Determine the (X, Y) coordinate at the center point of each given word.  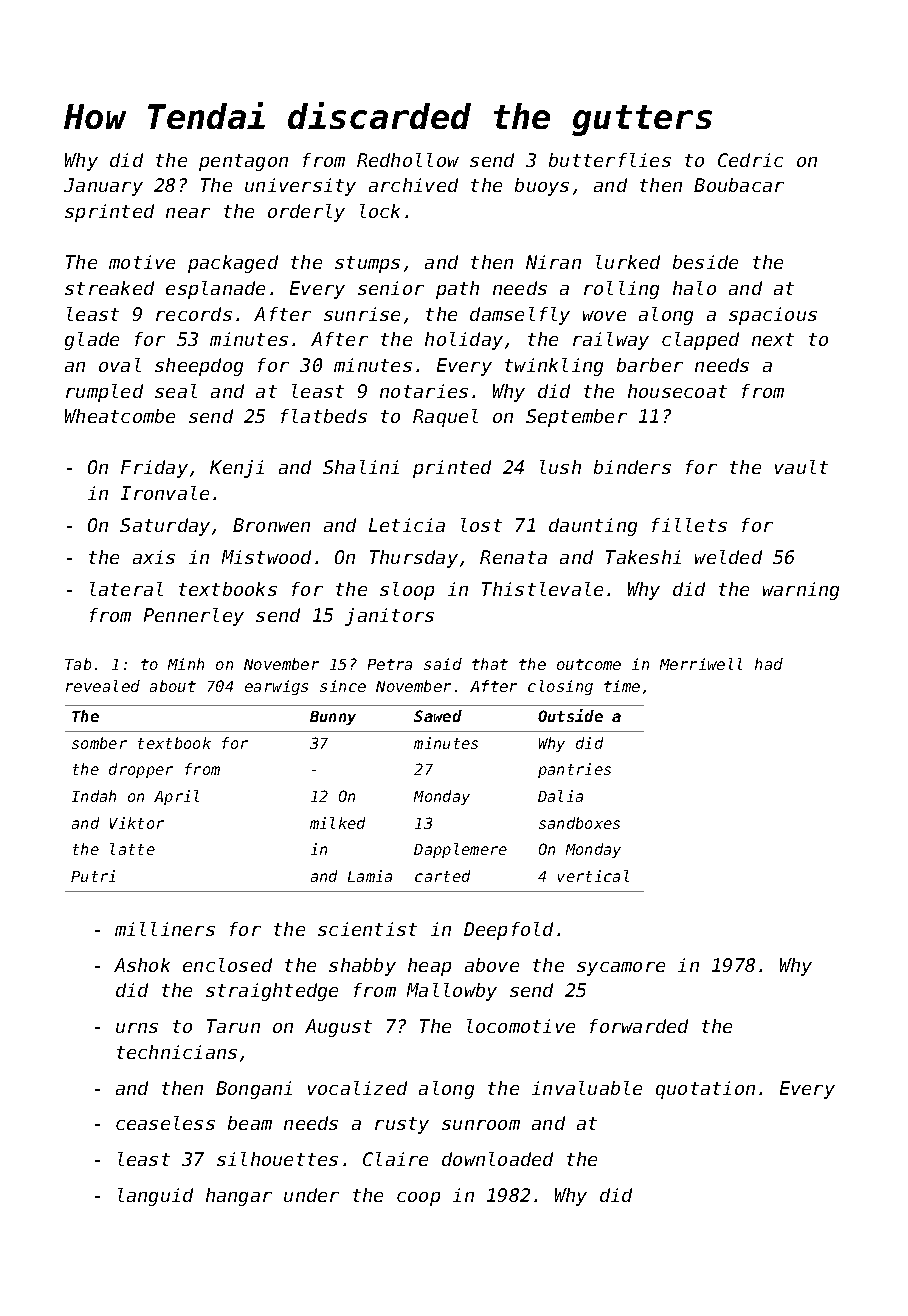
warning (801, 591)
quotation (705, 1090)
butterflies (610, 160)
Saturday (165, 527)
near (188, 213)
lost (481, 525)
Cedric (750, 160)
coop (418, 1199)
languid (155, 1197)
